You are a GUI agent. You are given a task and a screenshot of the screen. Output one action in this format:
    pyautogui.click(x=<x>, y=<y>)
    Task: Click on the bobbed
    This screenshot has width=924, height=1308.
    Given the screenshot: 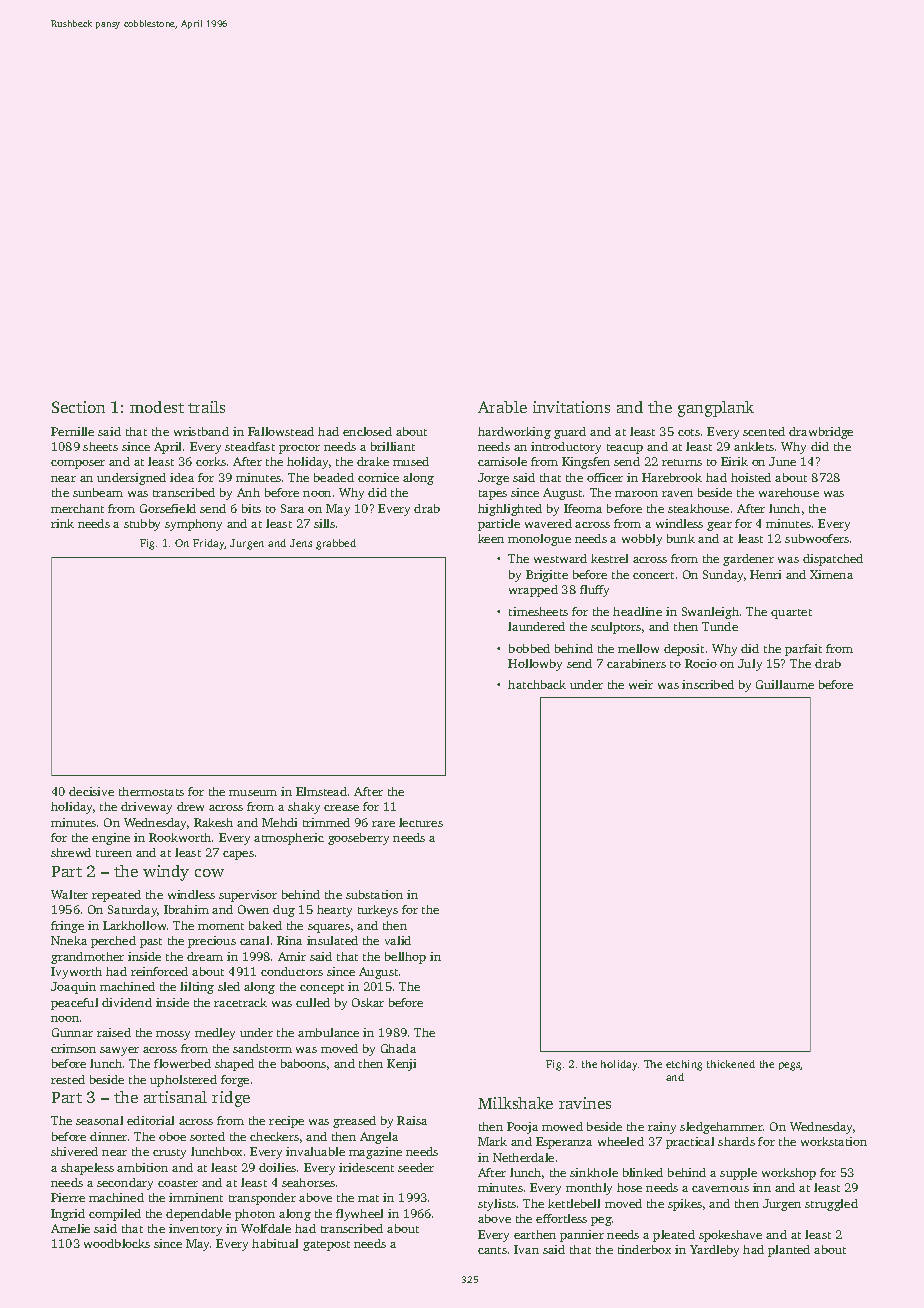 What is the action you would take?
    pyautogui.click(x=529, y=648)
